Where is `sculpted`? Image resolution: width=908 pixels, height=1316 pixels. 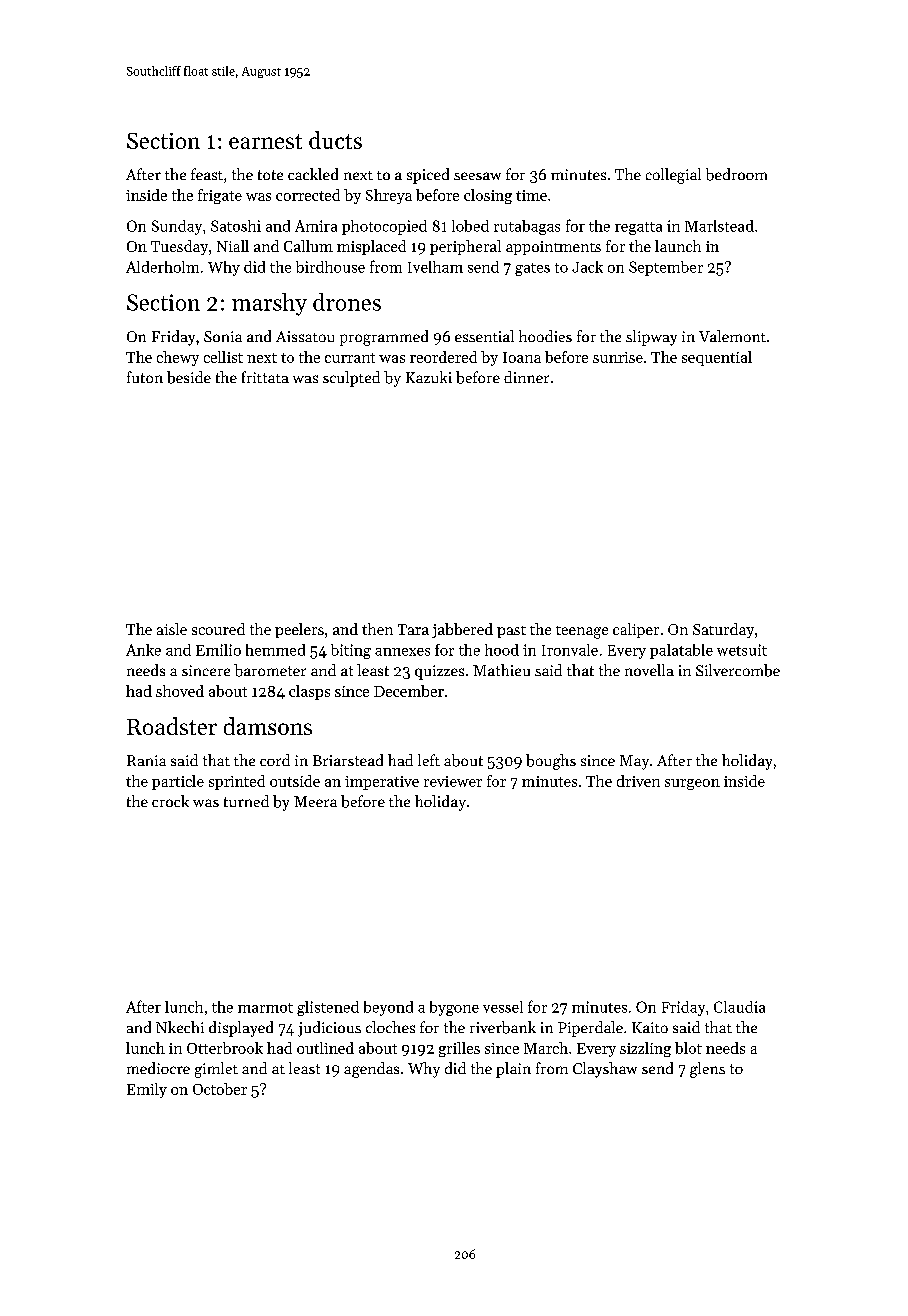 sculpted is located at coordinates (351, 379).
